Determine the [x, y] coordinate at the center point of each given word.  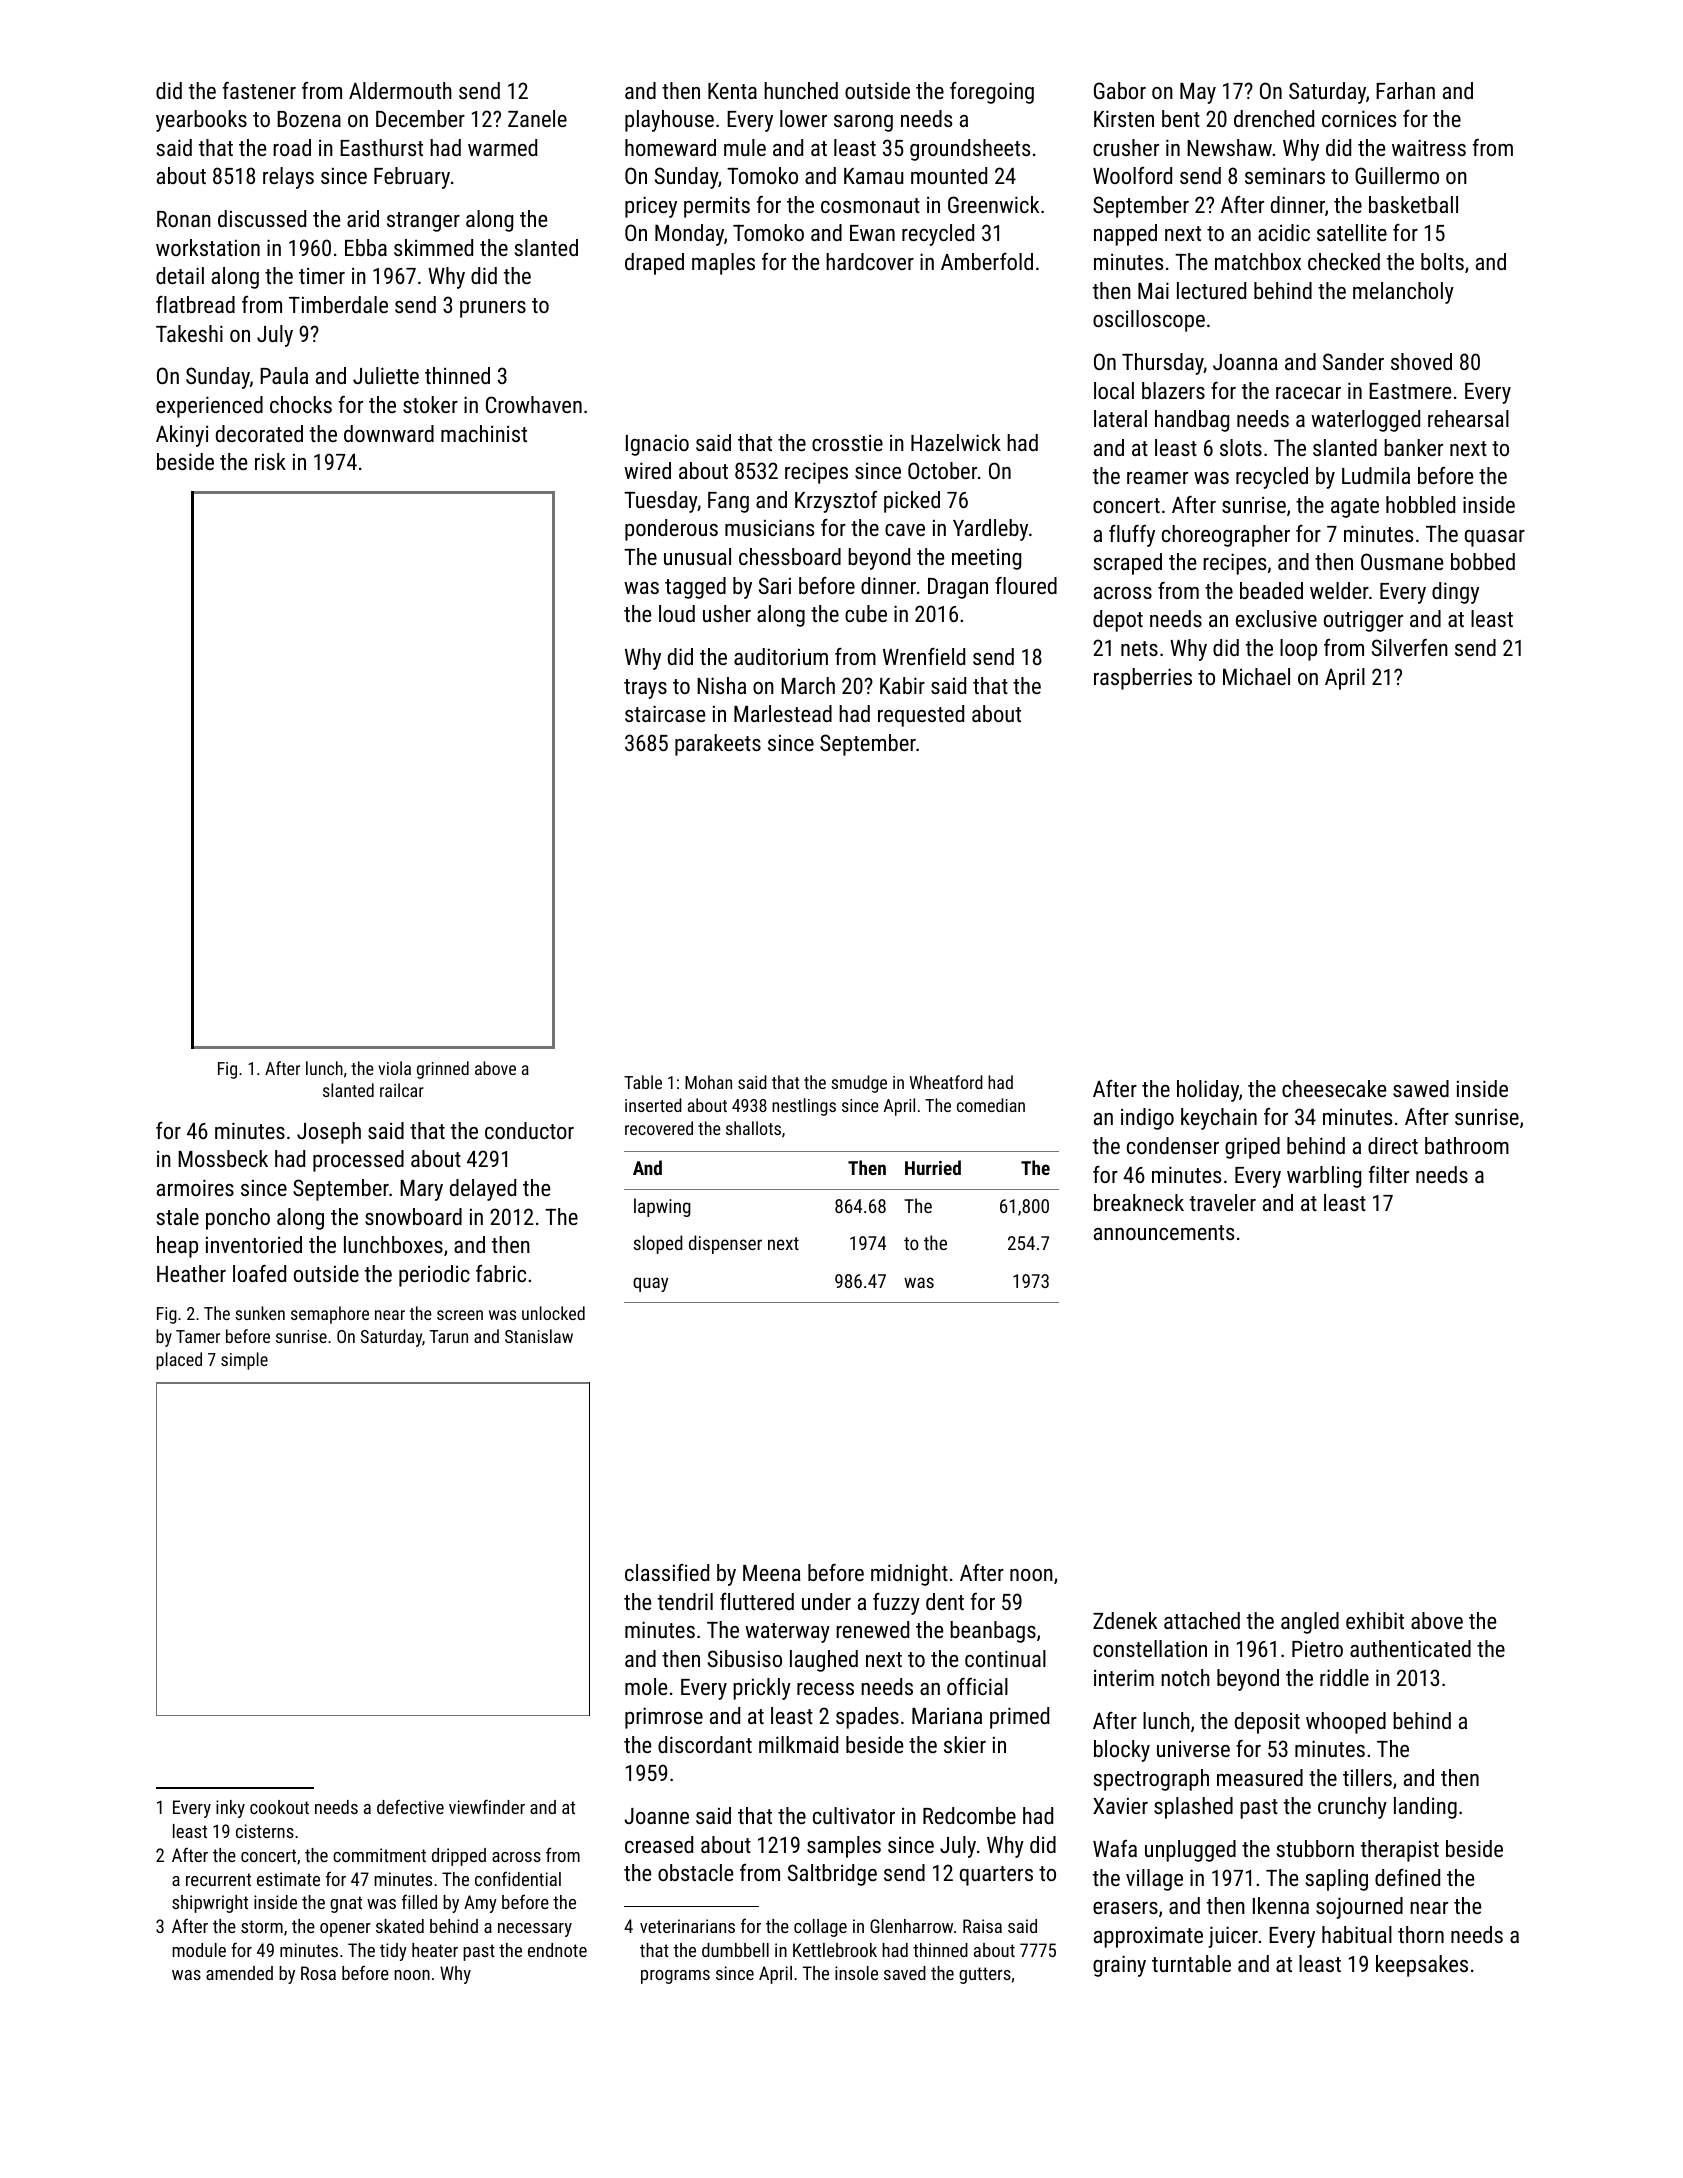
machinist [484, 433]
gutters [985, 1975]
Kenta [732, 91]
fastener [259, 90]
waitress [1429, 147]
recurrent [218, 1879]
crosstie [847, 442]
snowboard [413, 1216]
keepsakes [1422, 1966]
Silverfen [1410, 647]
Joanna [1245, 362]
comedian [991, 1105]
